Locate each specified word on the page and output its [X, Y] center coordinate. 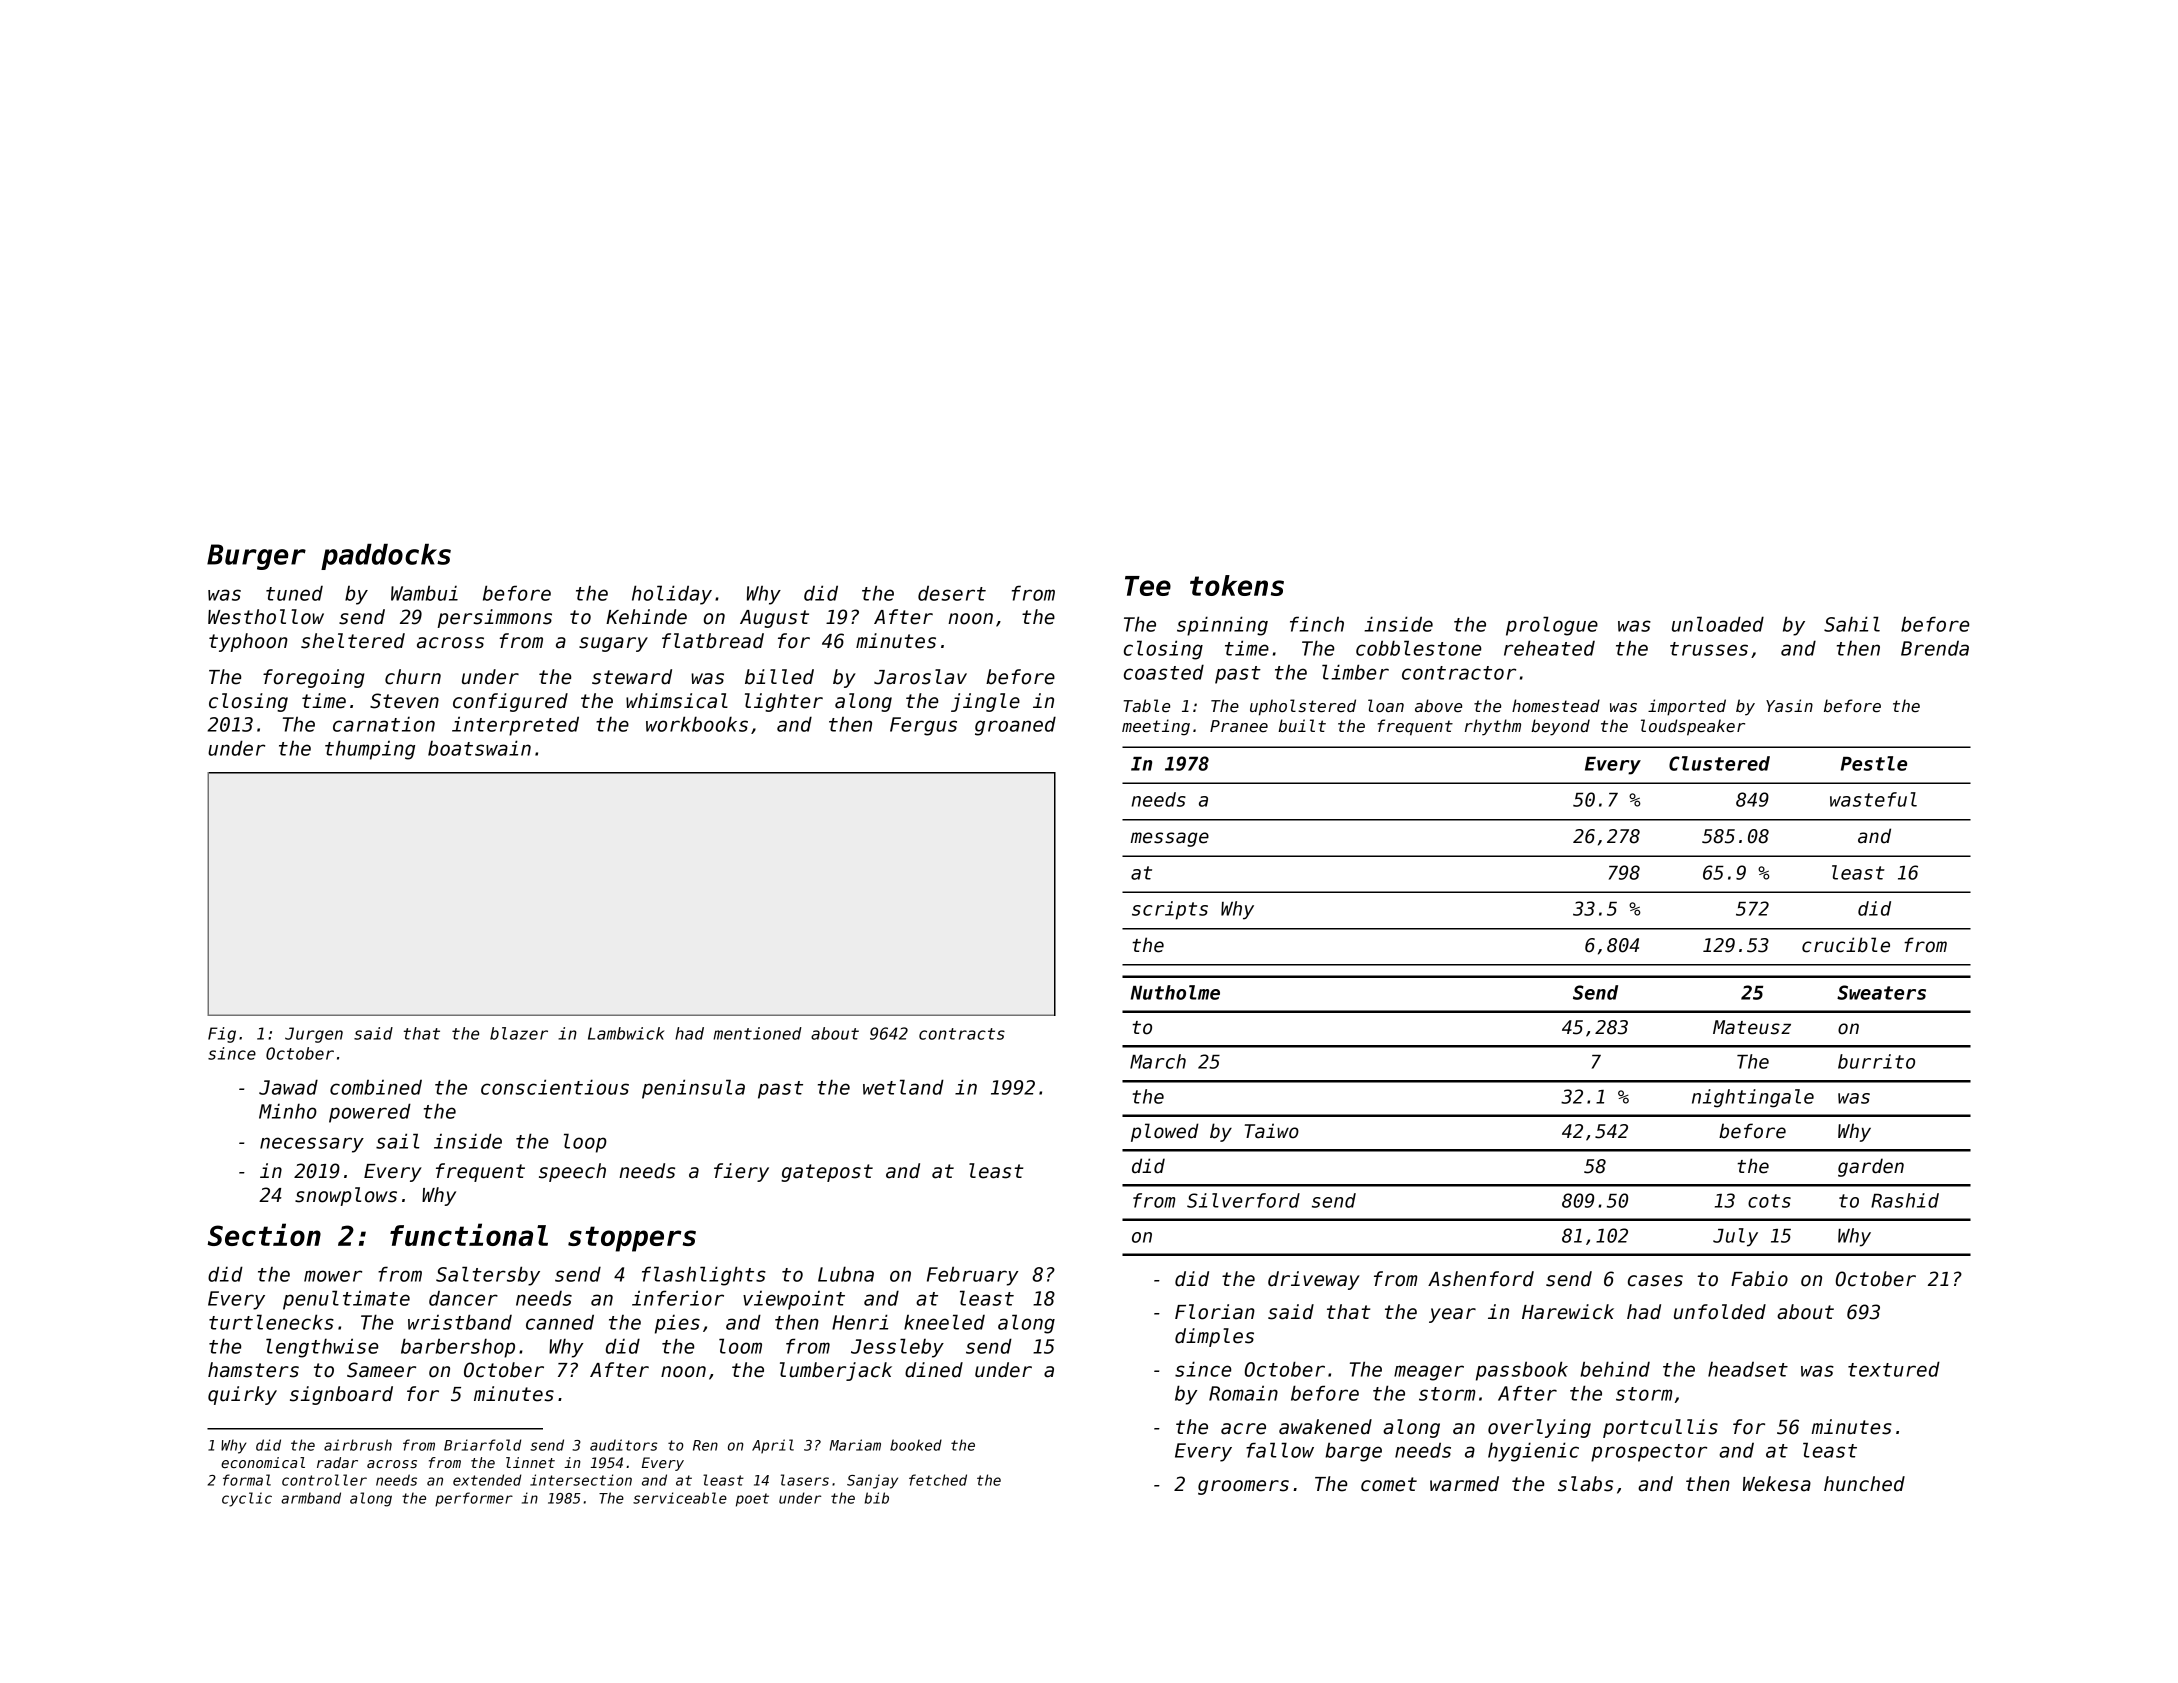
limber [1355, 672]
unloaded [1718, 624]
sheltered [353, 641]
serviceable [680, 1498]
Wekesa [1777, 1484]
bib [877, 1498]
